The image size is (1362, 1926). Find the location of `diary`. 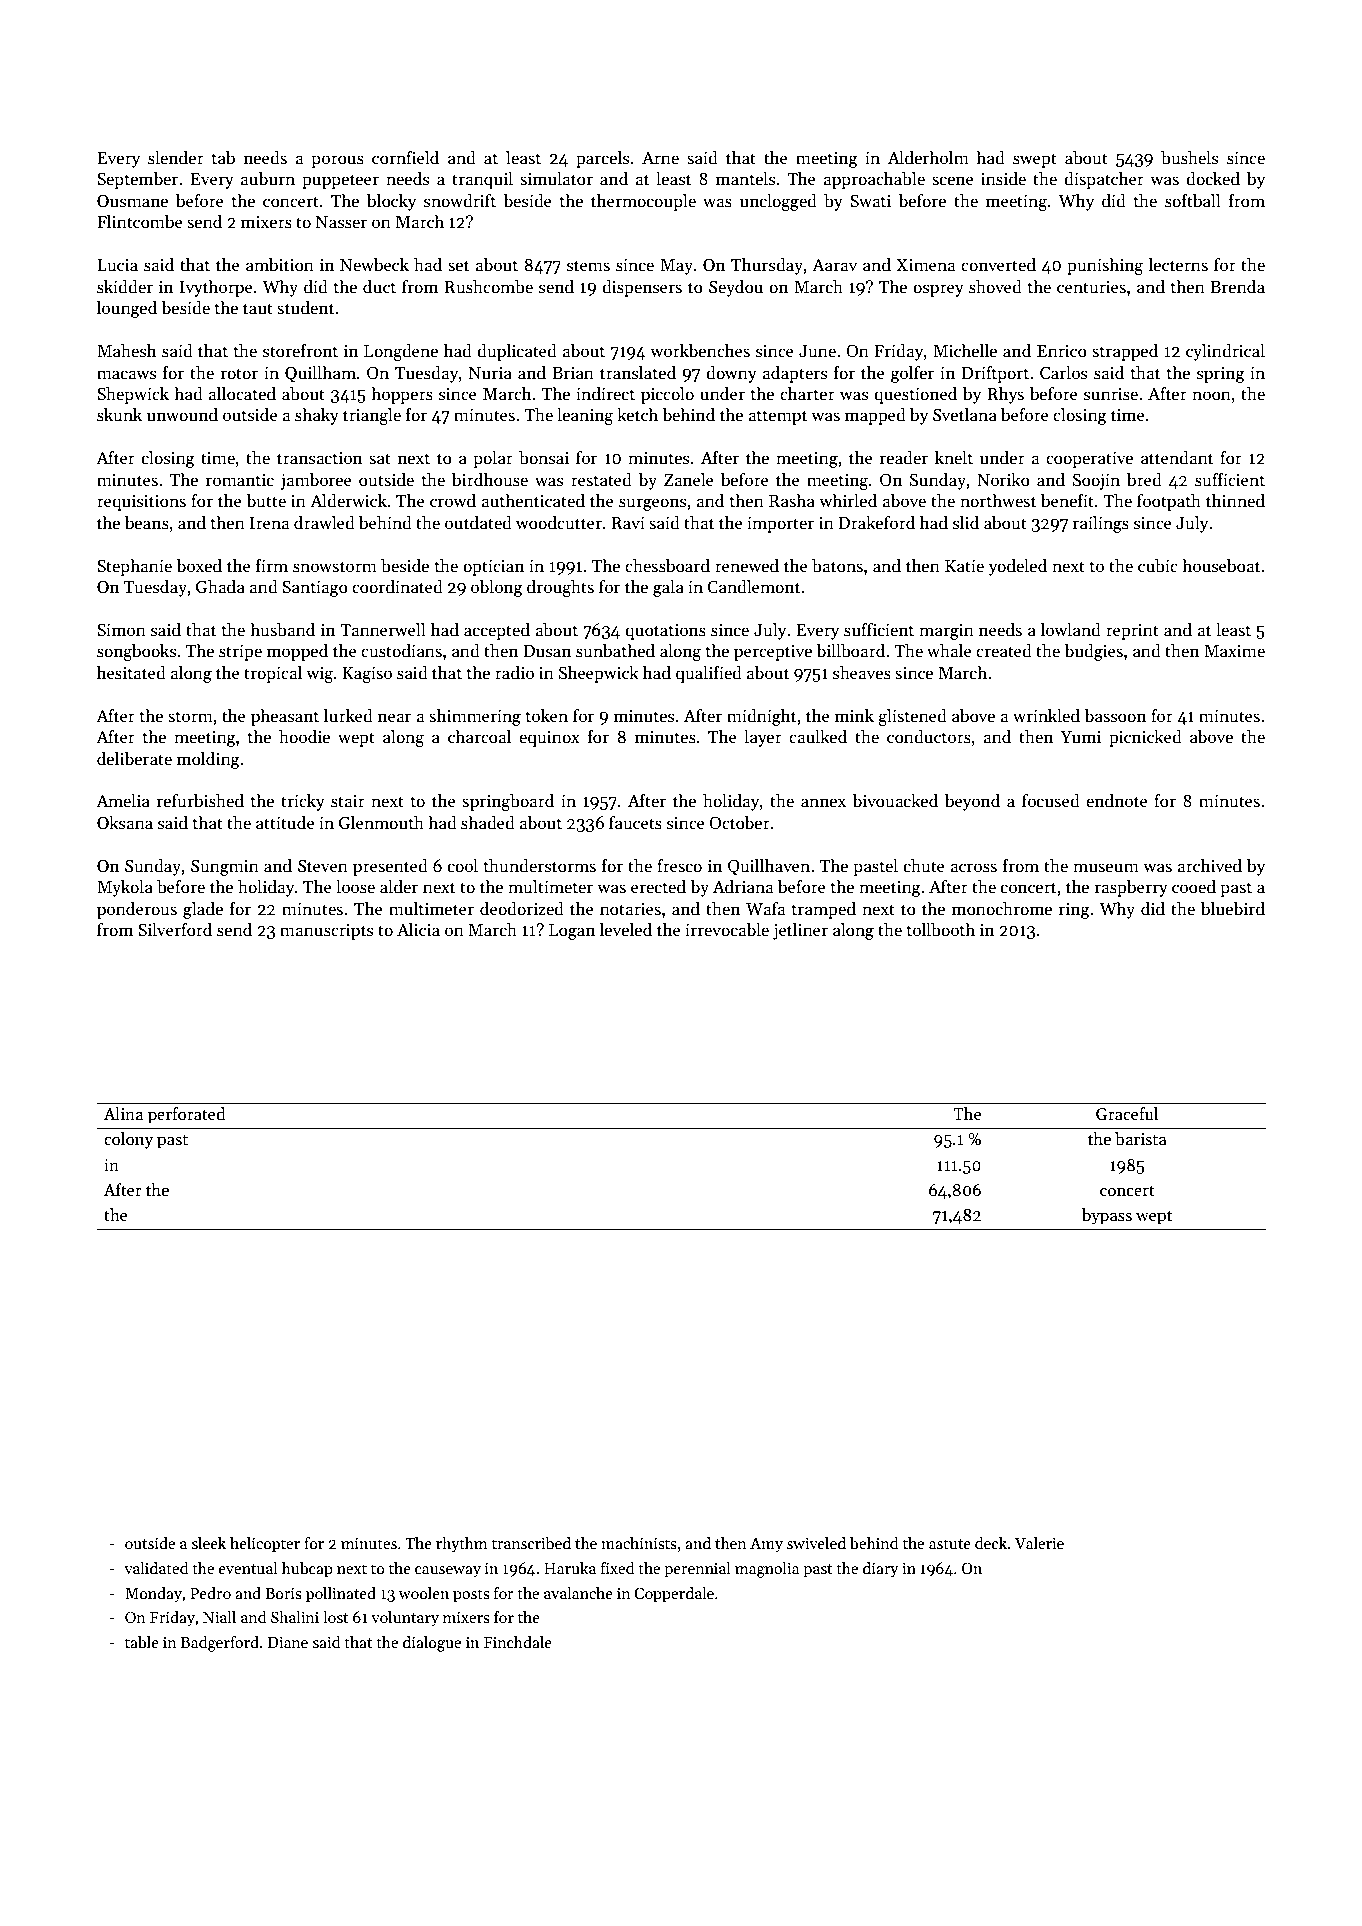

diary is located at coordinates (880, 1570).
